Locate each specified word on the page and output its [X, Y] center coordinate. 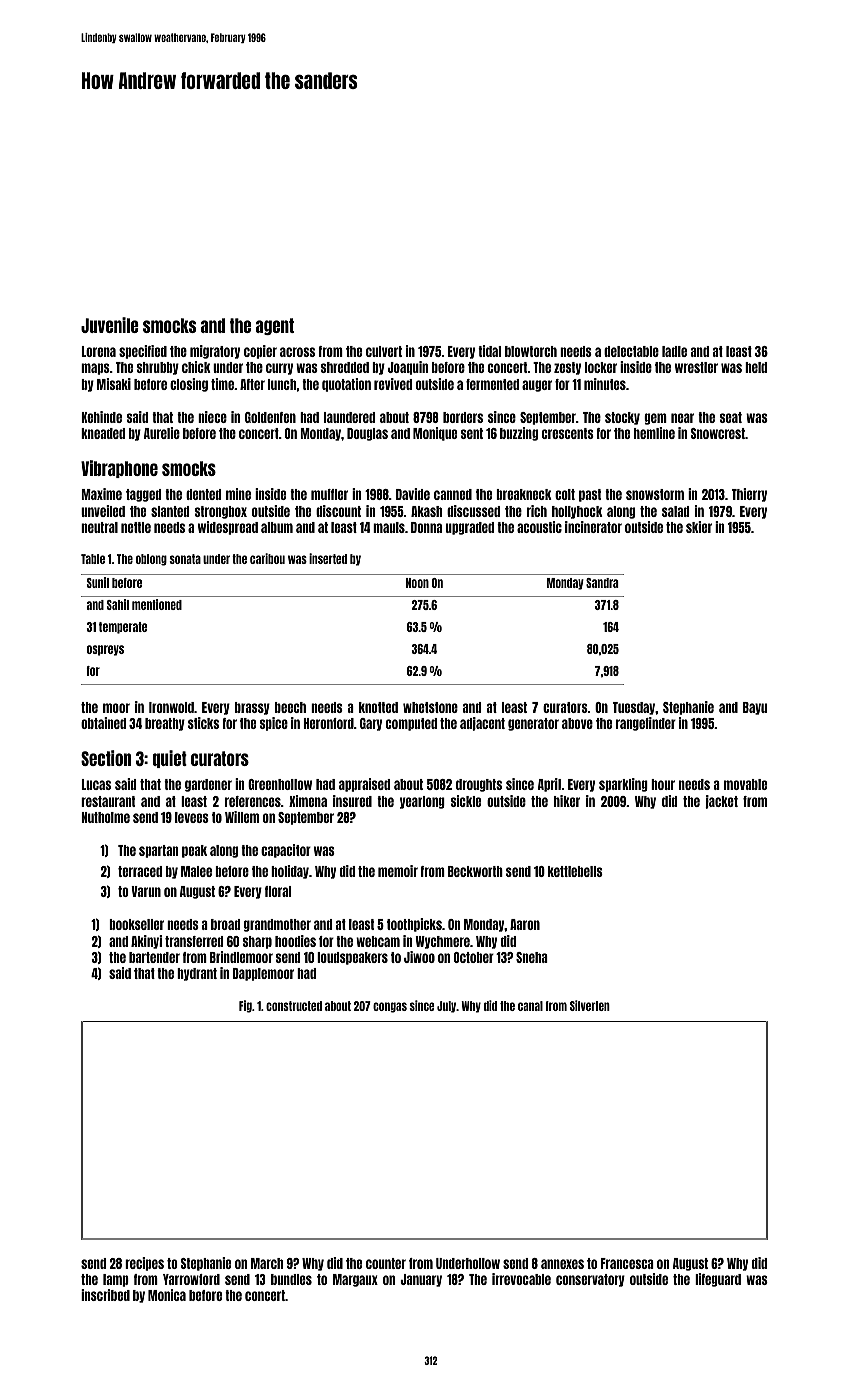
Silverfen [590, 1005]
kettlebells [575, 871]
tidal [489, 351]
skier [699, 527]
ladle [674, 351]
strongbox [221, 512]
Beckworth [475, 871]
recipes [144, 1264]
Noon [417, 583]
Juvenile [110, 325]
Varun [146, 891]
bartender [154, 957]
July [447, 1007]
